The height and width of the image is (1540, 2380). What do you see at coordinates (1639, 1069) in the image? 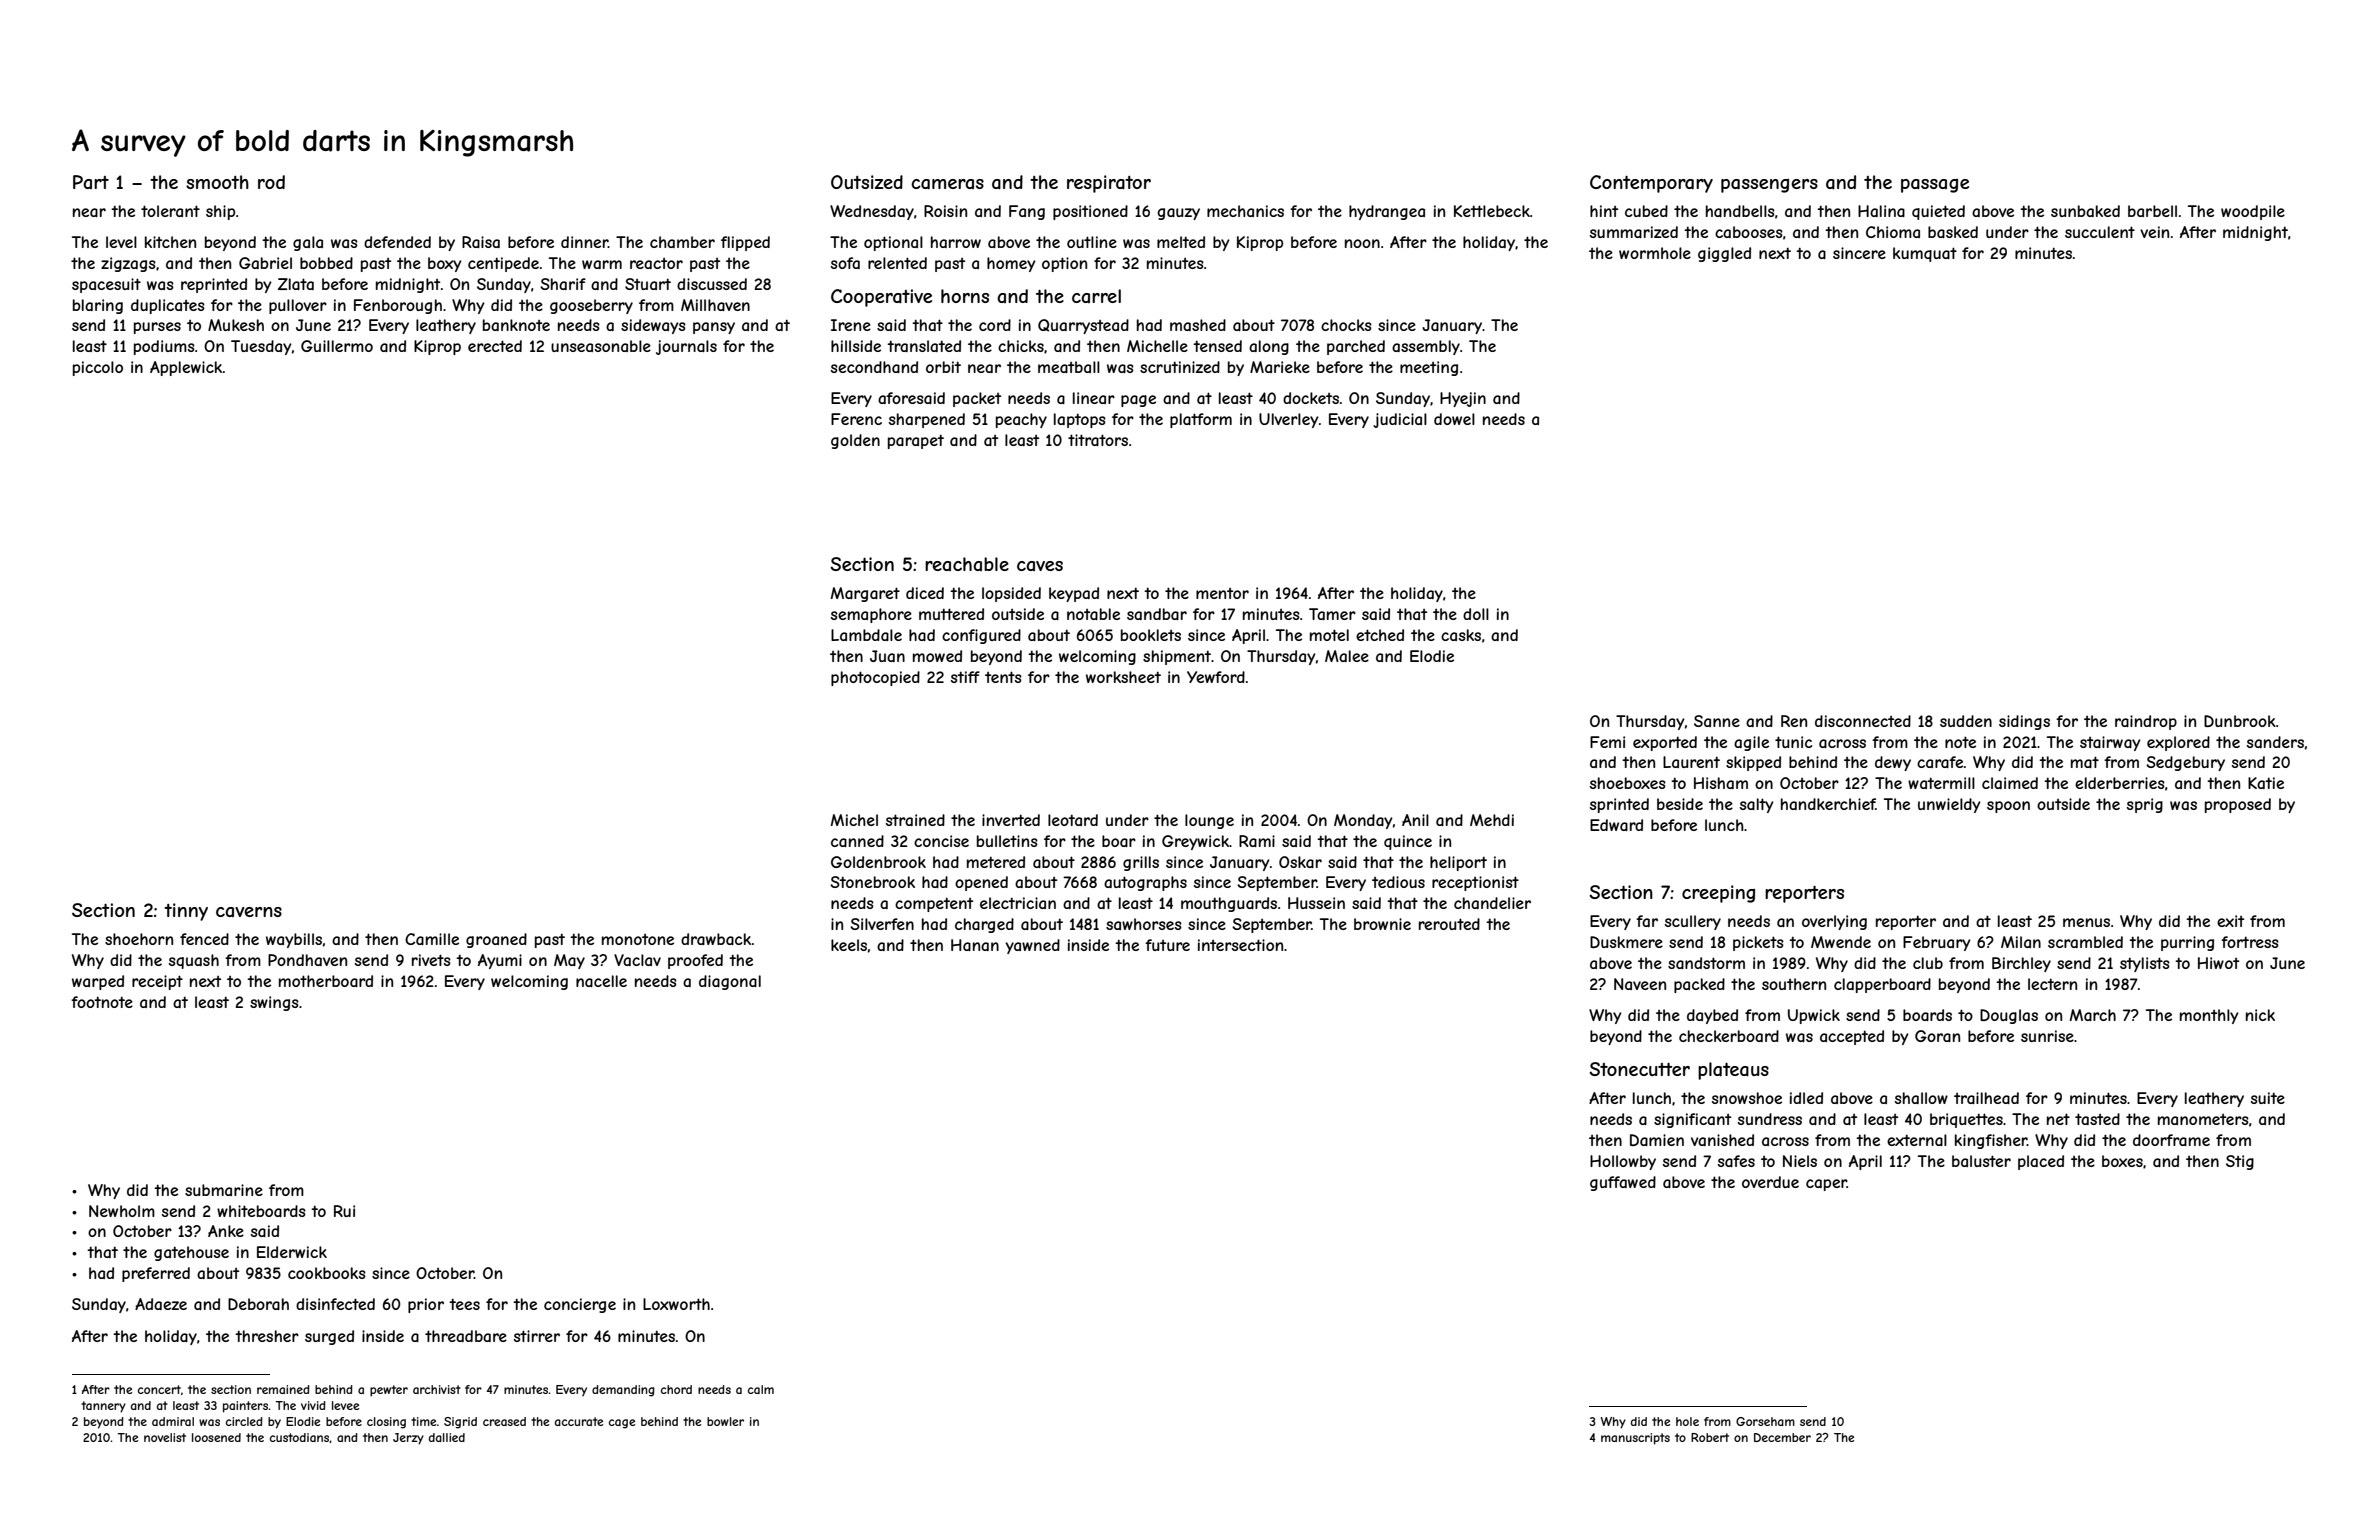
I see `Stonecutter` at bounding box center [1639, 1069].
